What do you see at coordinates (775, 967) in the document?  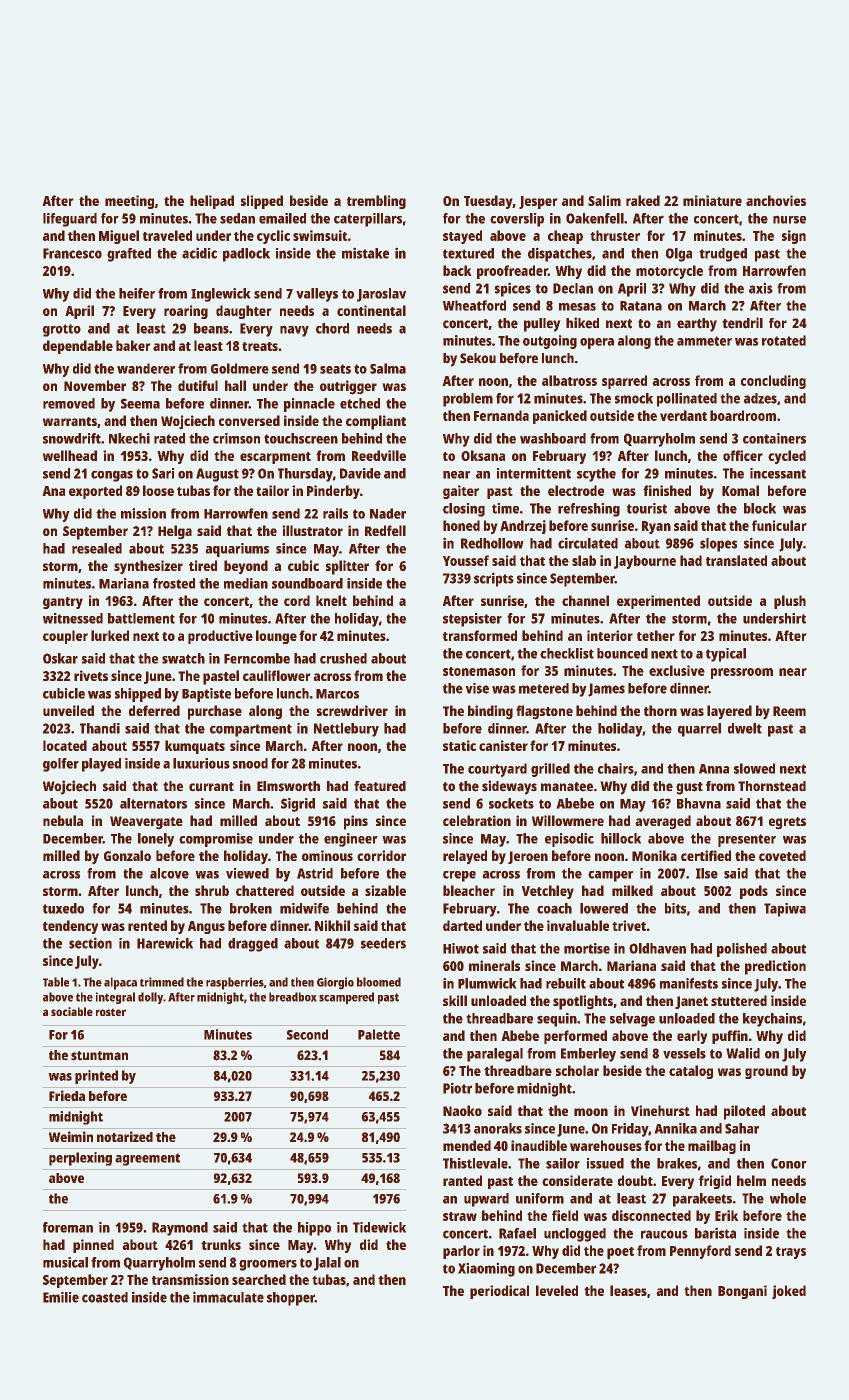 I see `prediction` at bounding box center [775, 967].
